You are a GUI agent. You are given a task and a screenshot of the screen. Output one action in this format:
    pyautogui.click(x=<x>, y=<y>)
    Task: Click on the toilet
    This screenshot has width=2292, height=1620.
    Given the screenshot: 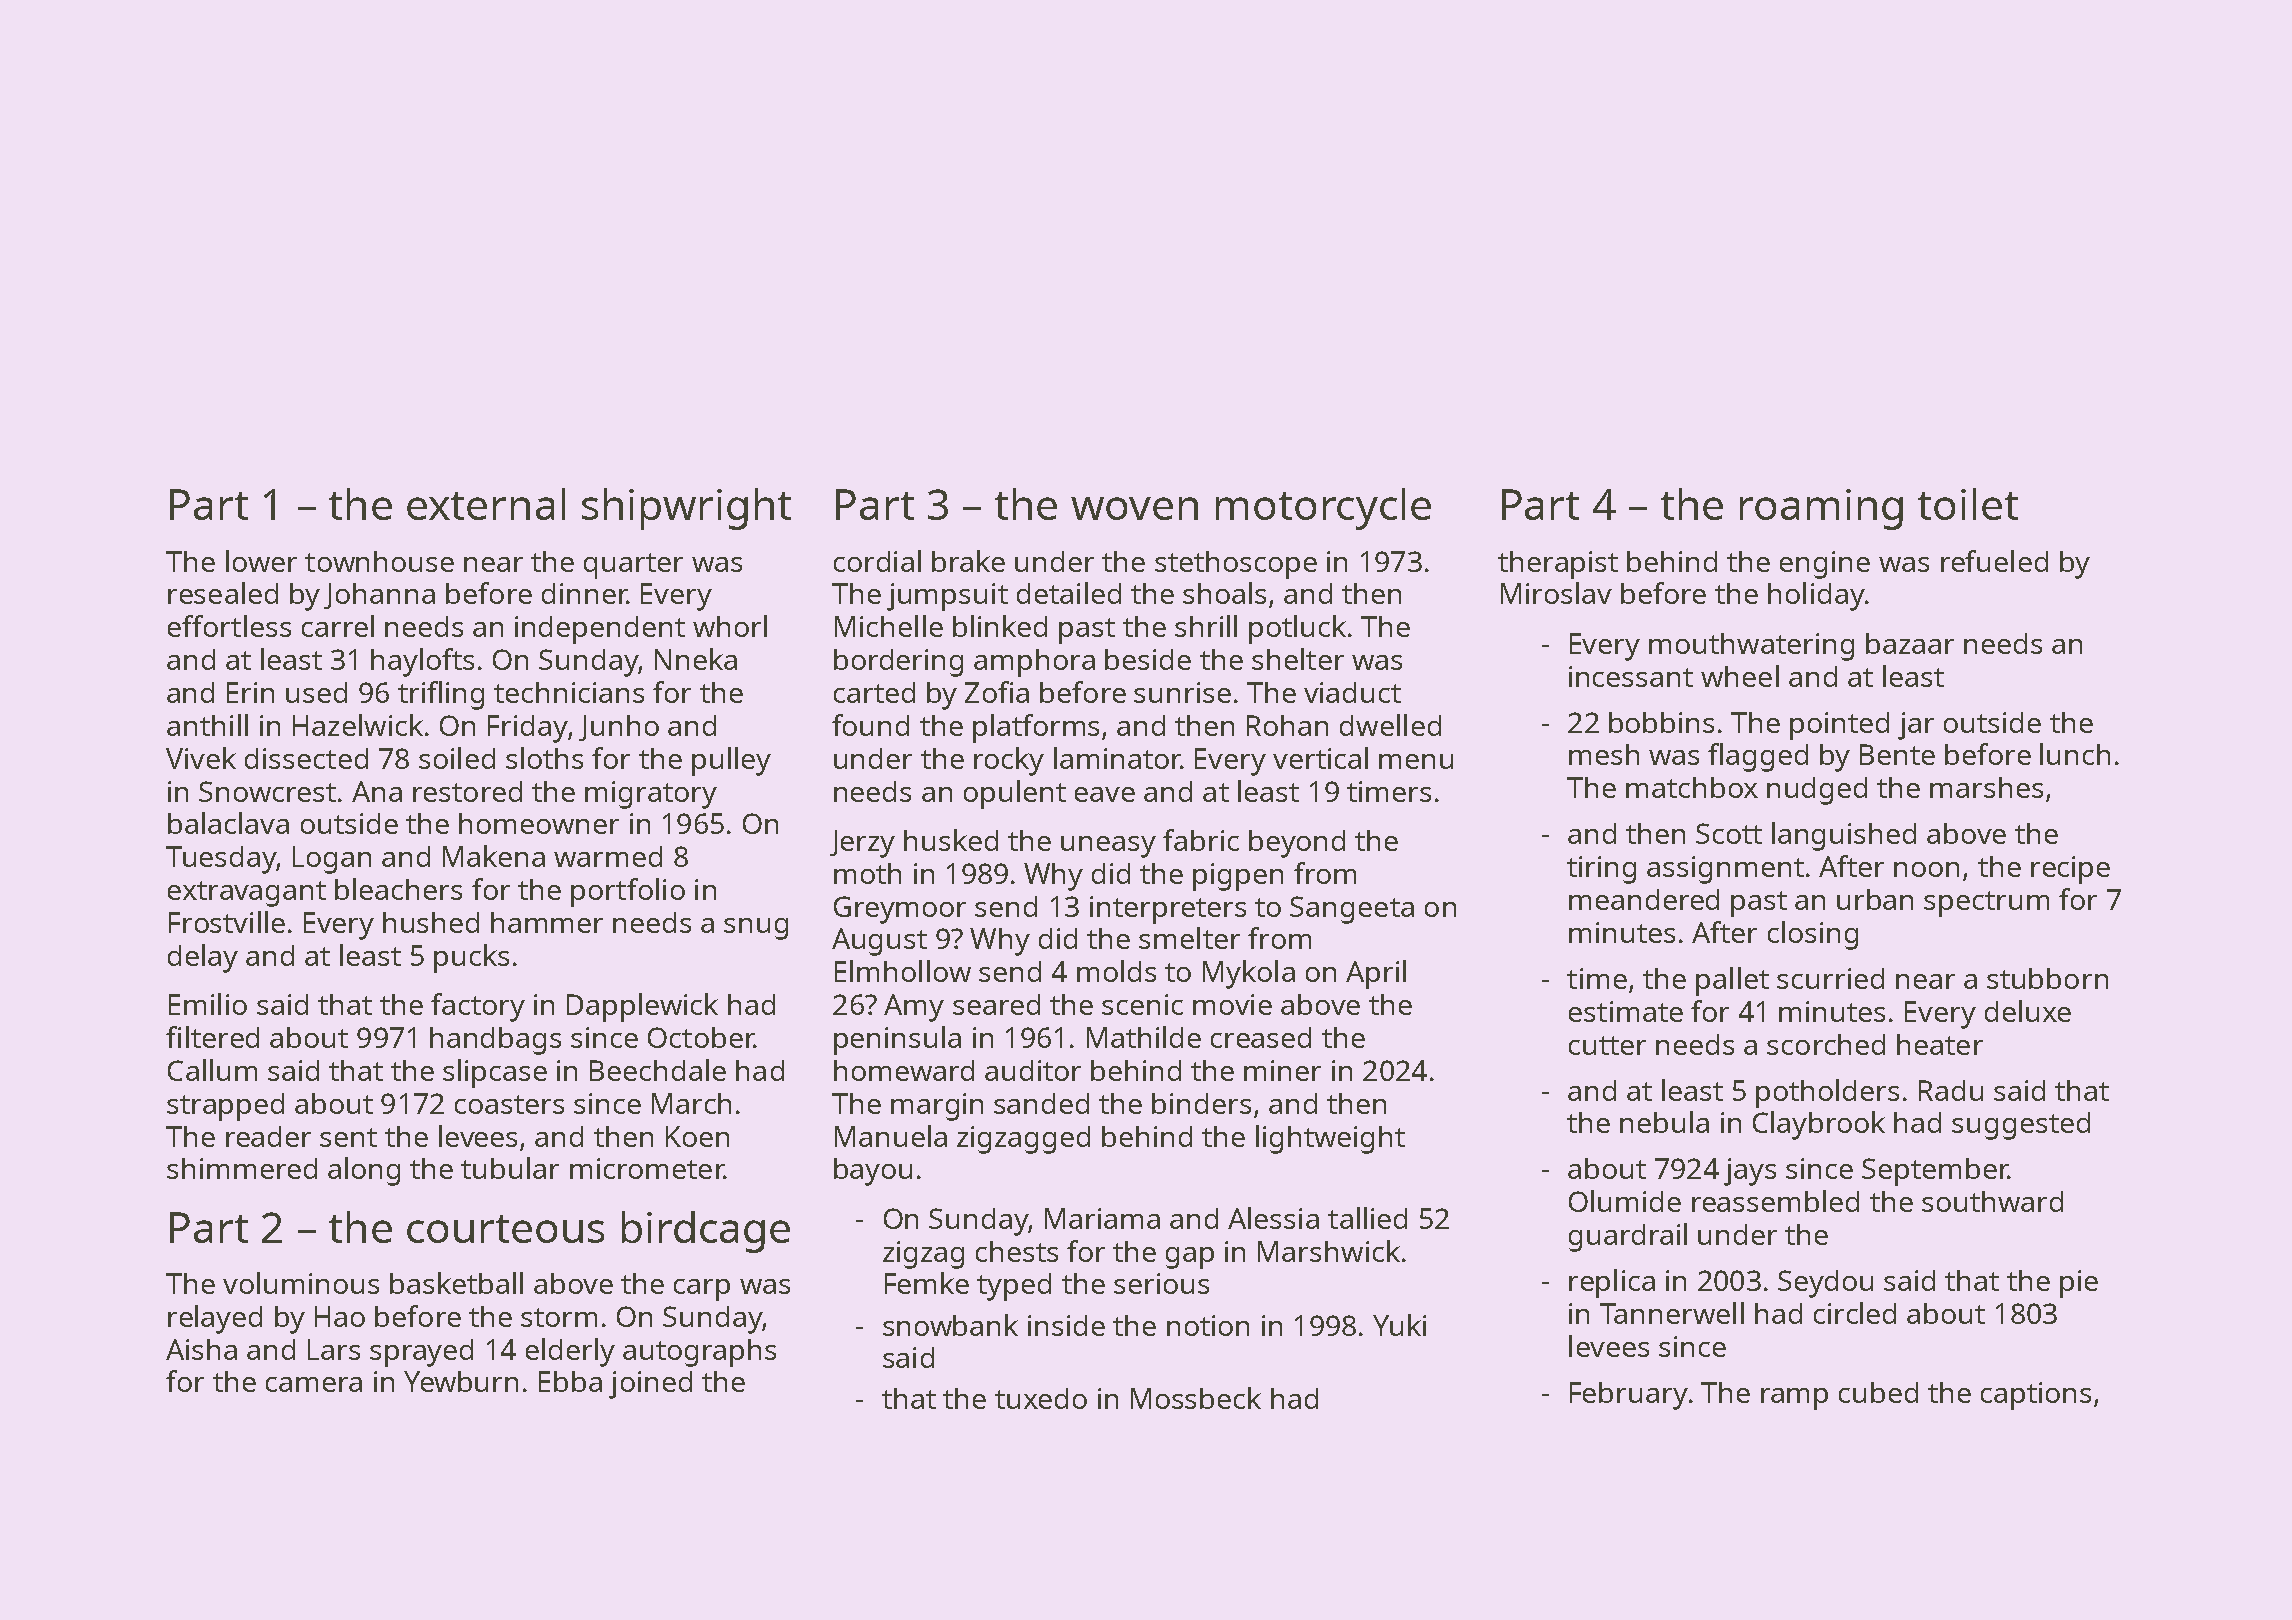 What is the action you would take?
    pyautogui.click(x=1968, y=504)
